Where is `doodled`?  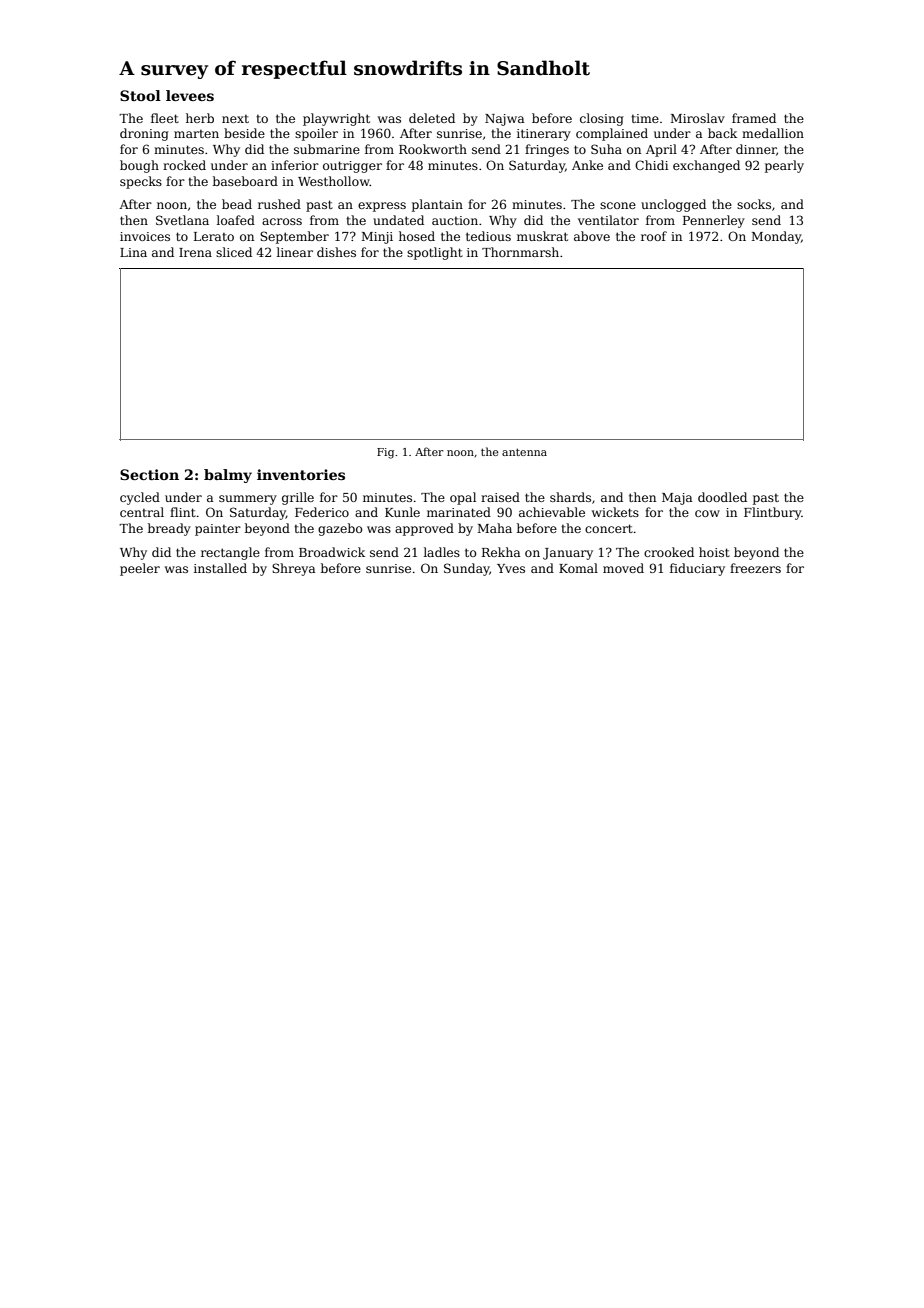
doodled is located at coordinates (722, 497).
